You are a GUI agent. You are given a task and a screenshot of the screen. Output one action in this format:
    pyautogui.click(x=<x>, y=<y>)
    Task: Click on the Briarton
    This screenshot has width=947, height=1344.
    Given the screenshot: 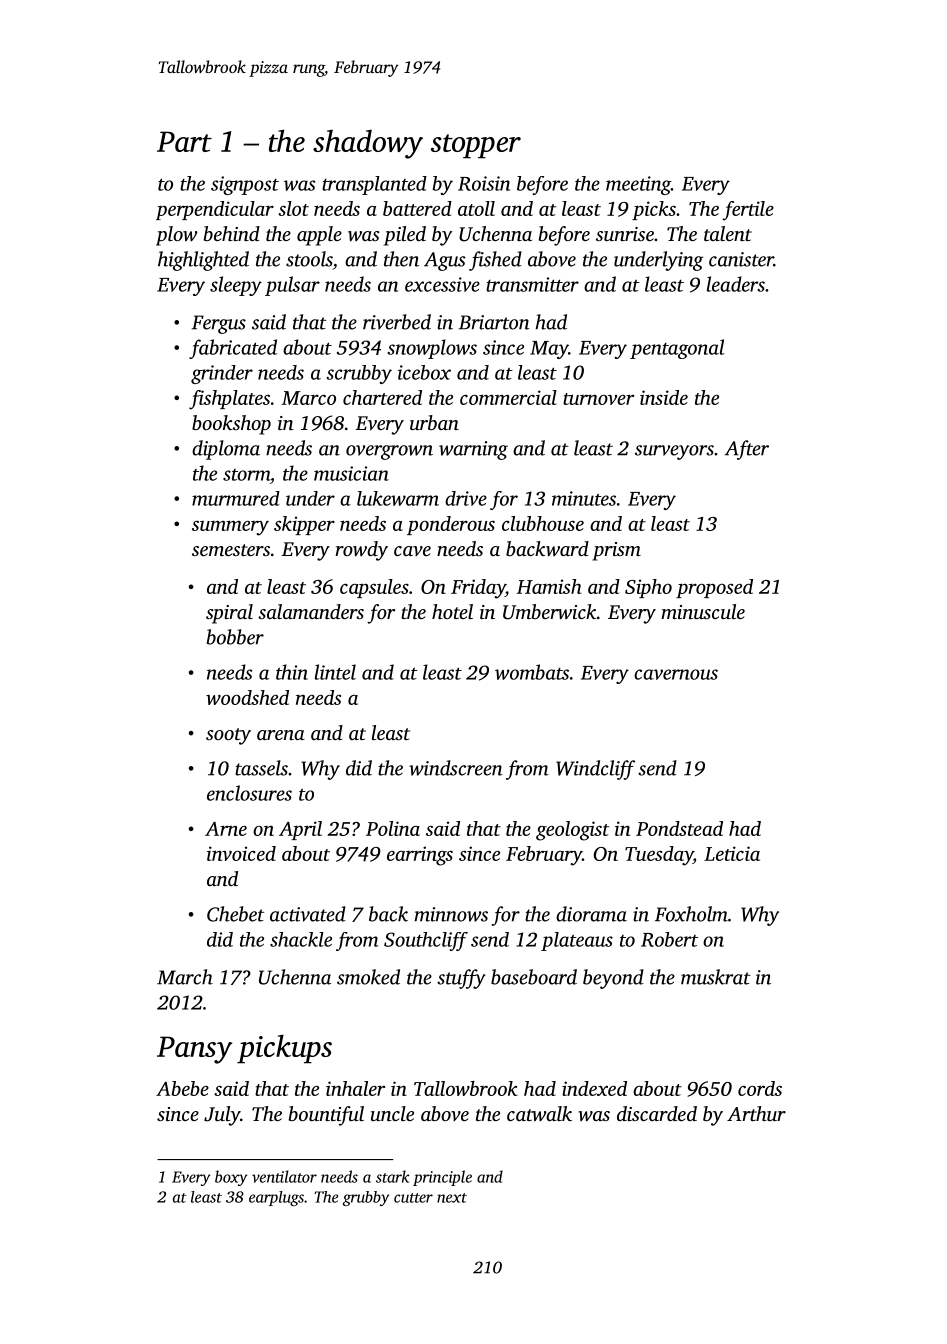 What is the action you would take?
    pyautogui.click(x=494, y=322)
